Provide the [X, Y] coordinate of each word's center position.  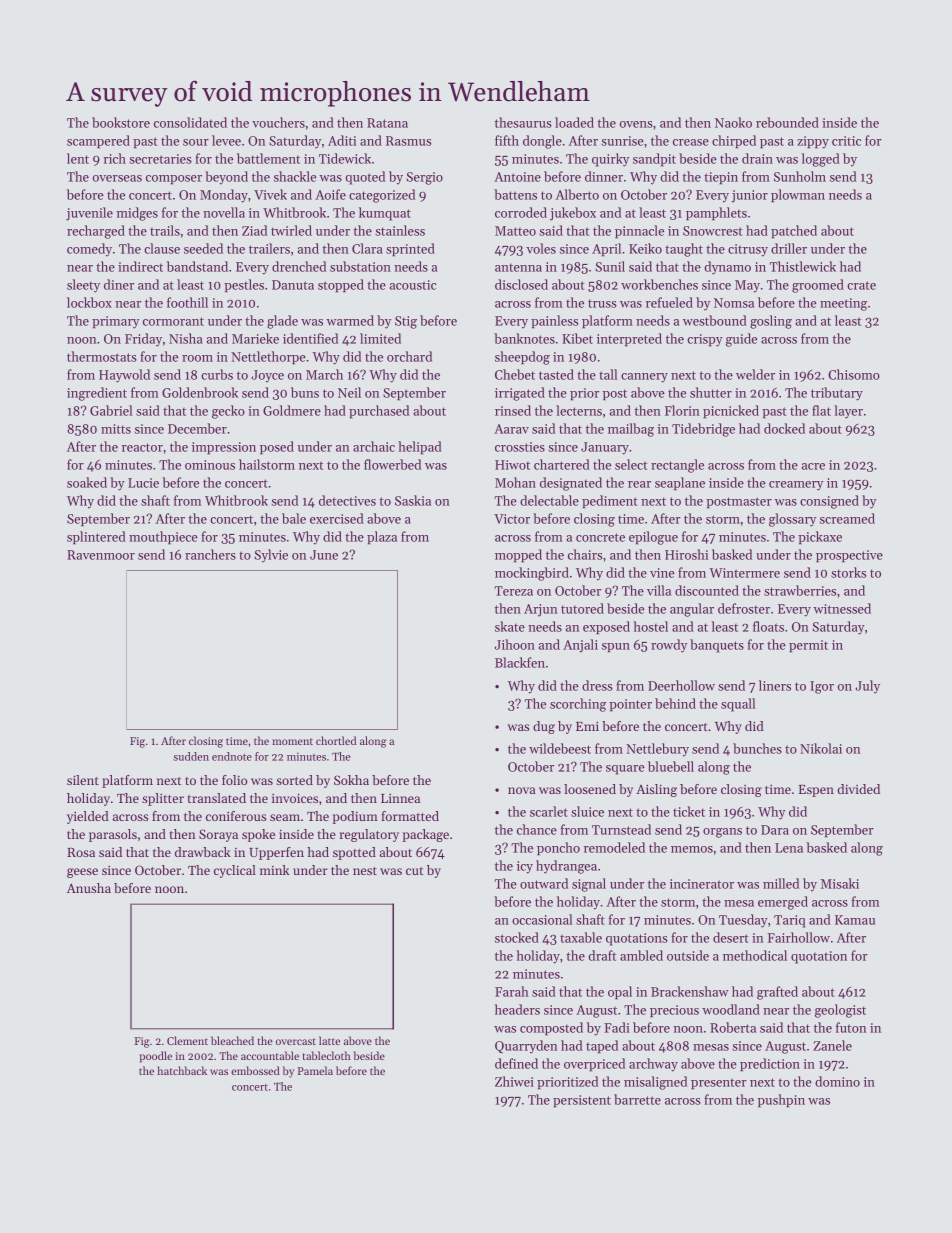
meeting [843, 304]
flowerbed [392, 464]
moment [292, 741]
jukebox [573, 214]
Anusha [89, 888]
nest [365, 871]
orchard [409, 356]
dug [544, 727]
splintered [96, 538]
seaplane [680, 484]
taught [684, 250]
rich [115, 158]
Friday [143, 340]
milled [781, 883]
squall [738, 705]
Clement [187, 1040]
